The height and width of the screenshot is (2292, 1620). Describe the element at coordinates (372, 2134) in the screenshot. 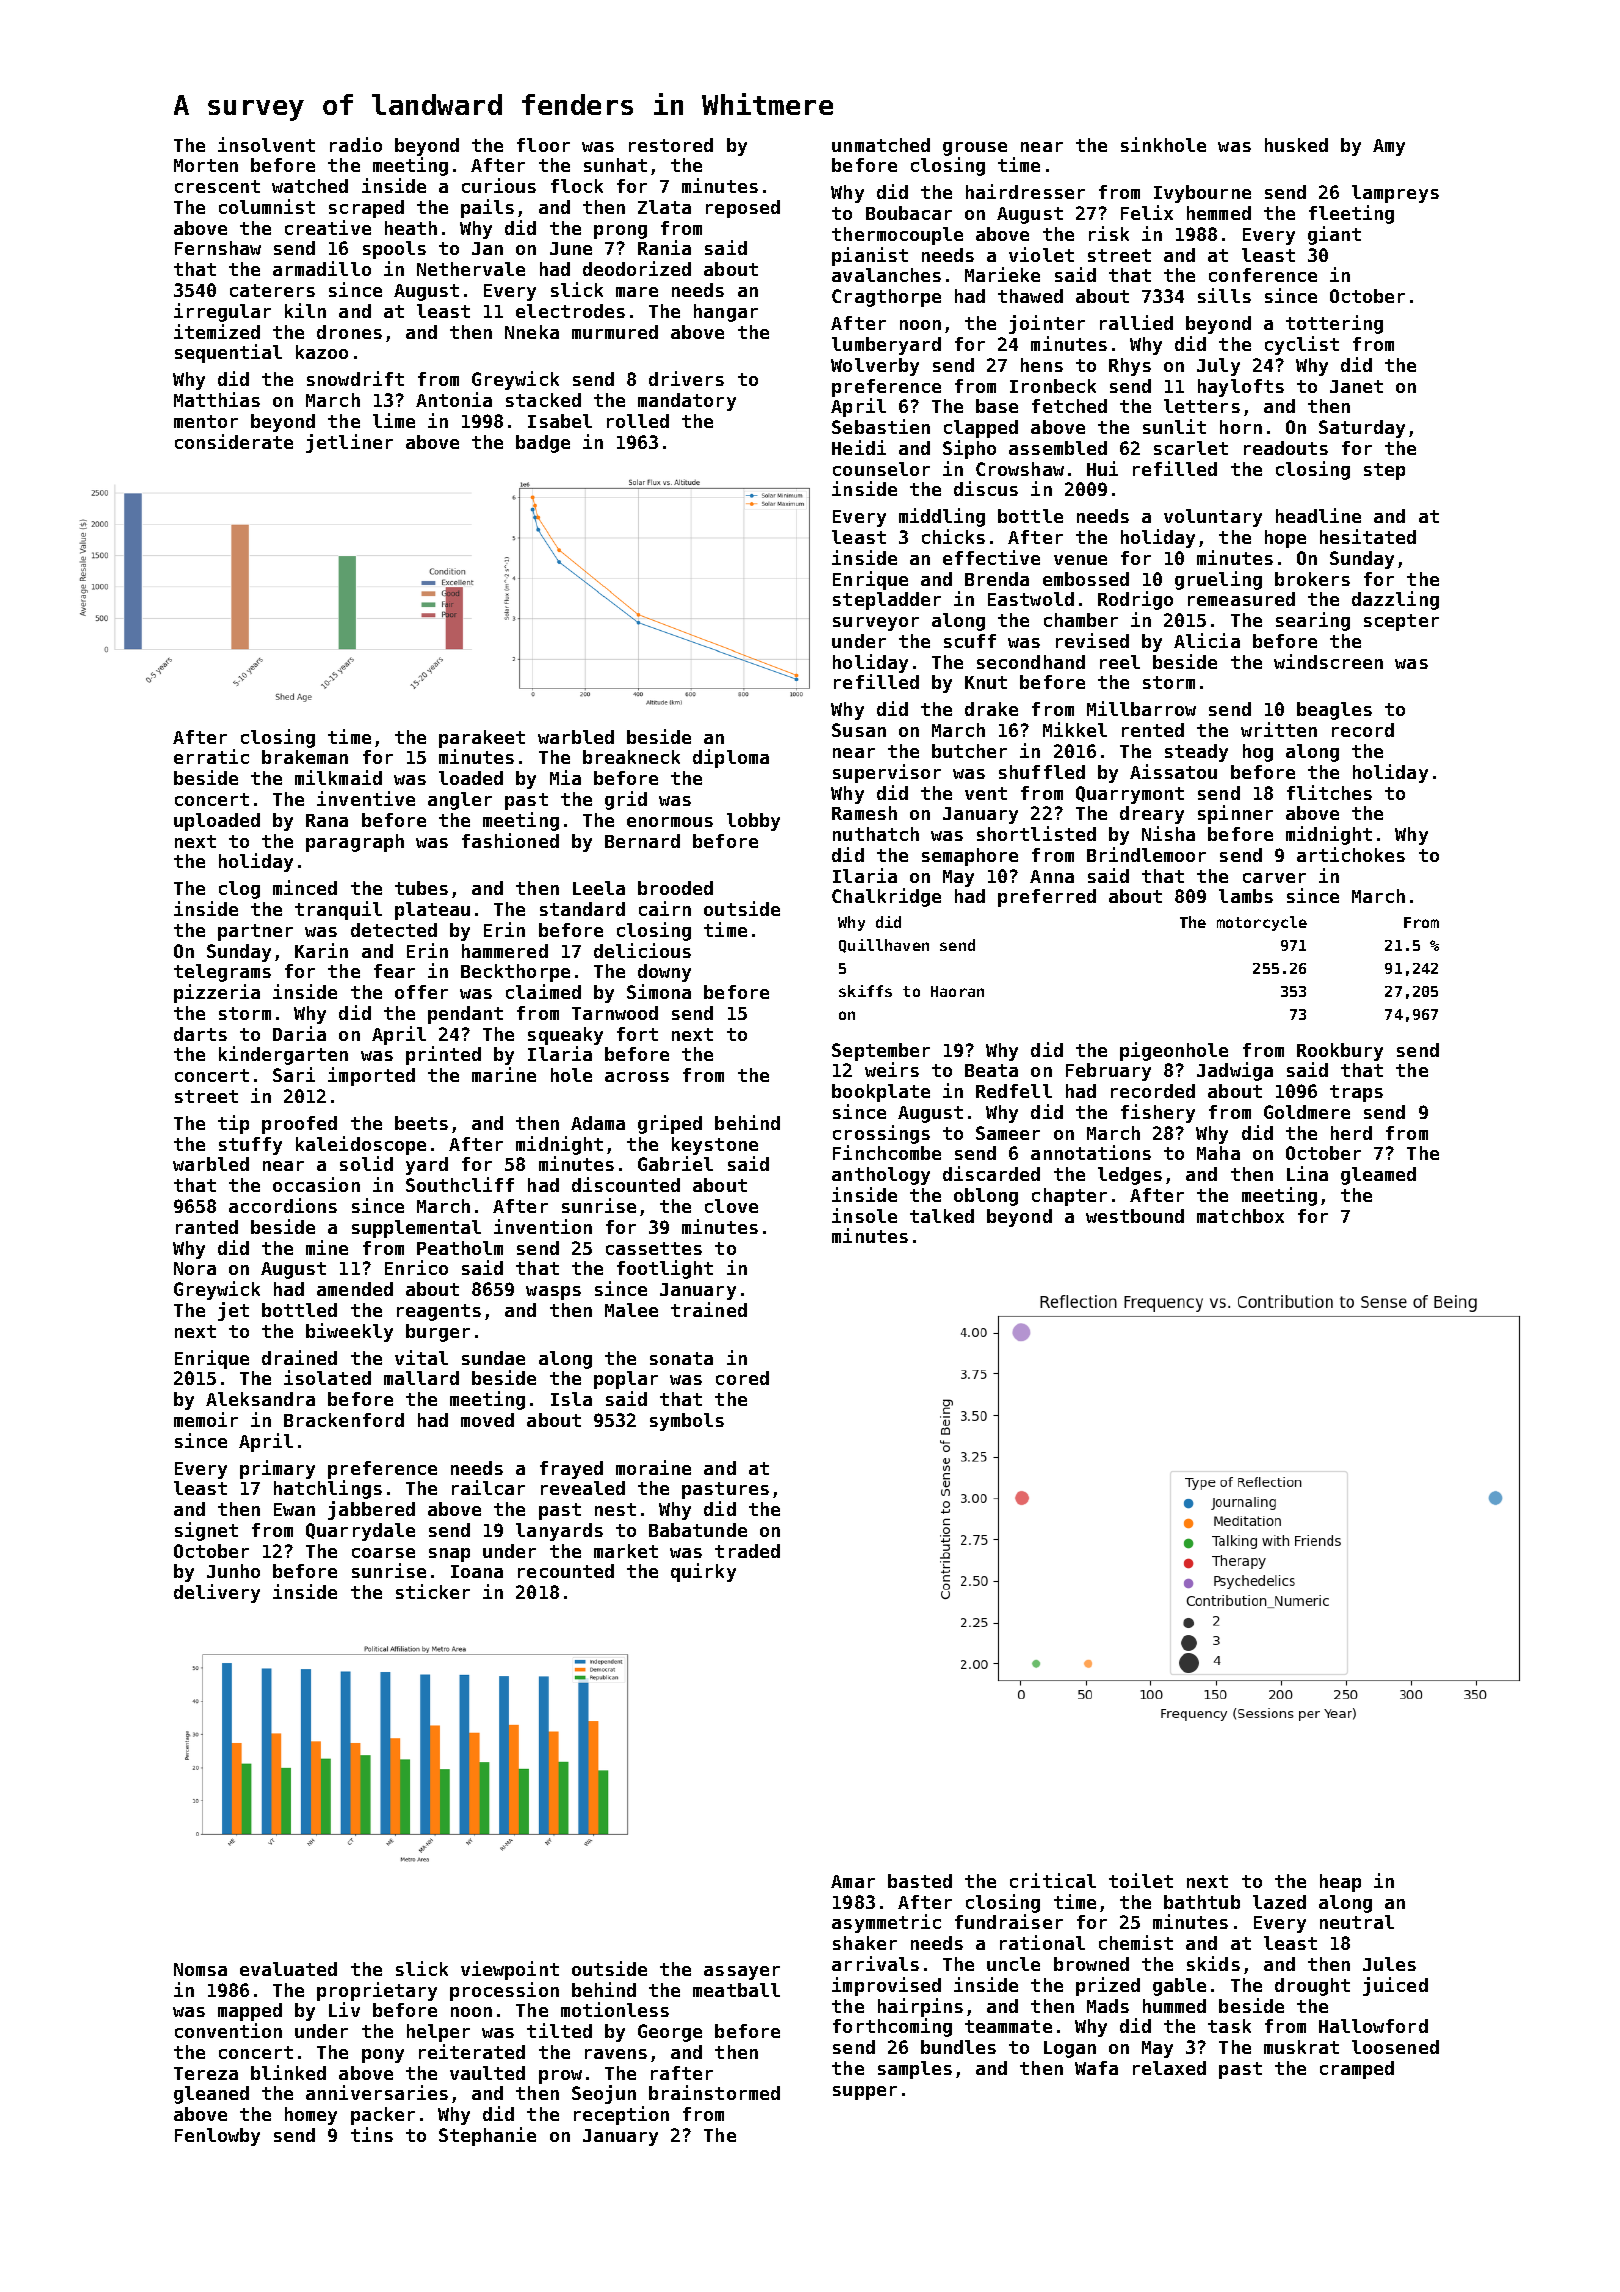

I see `tins` at that location.
